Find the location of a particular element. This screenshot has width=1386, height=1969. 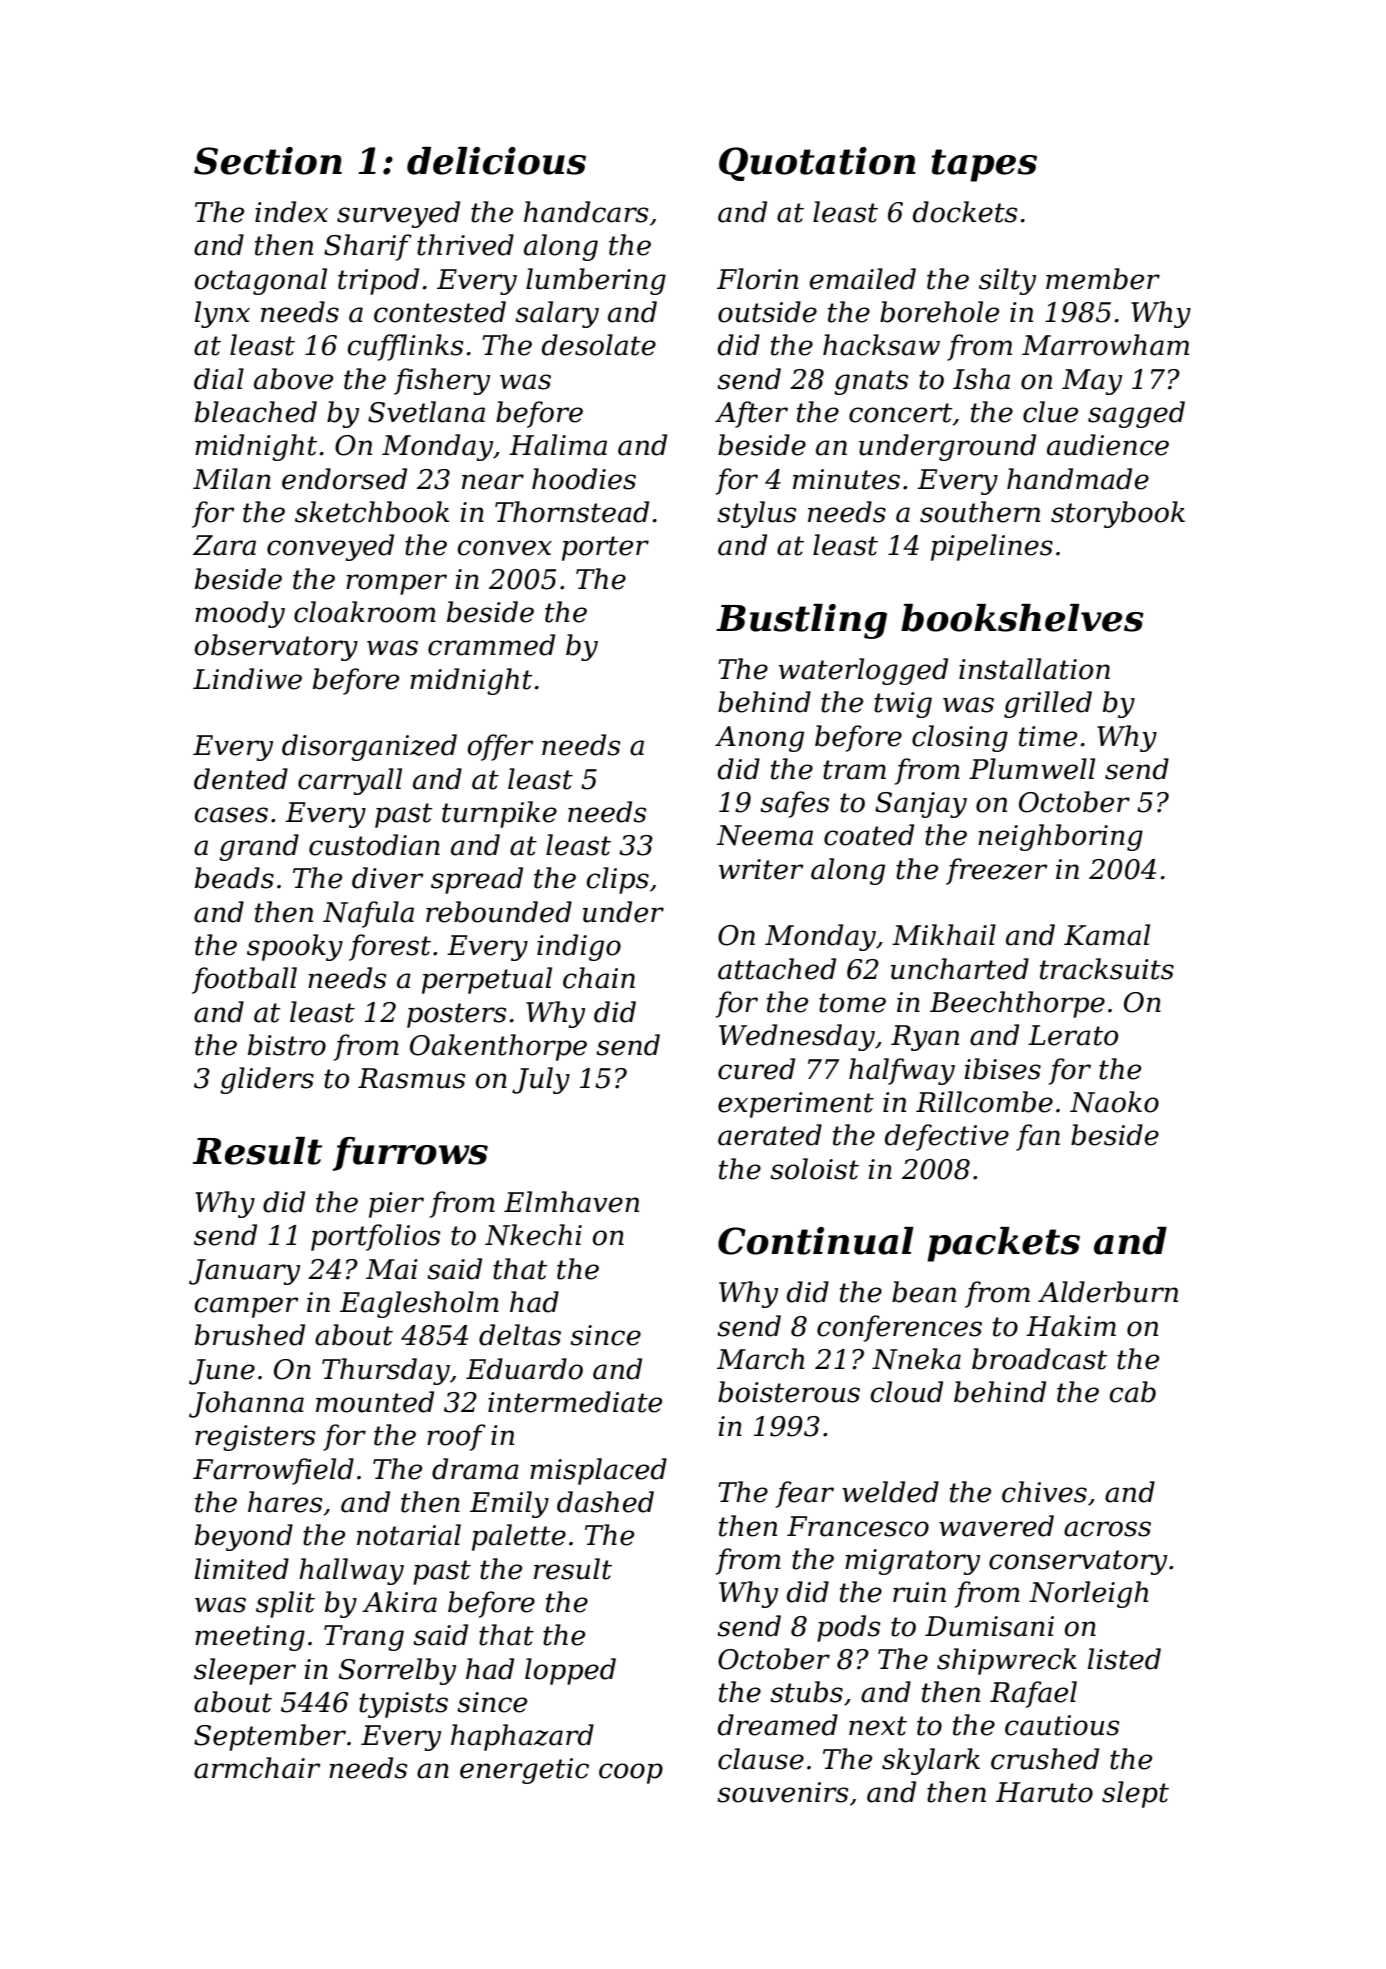

After is located at coordinates (751, 414).
